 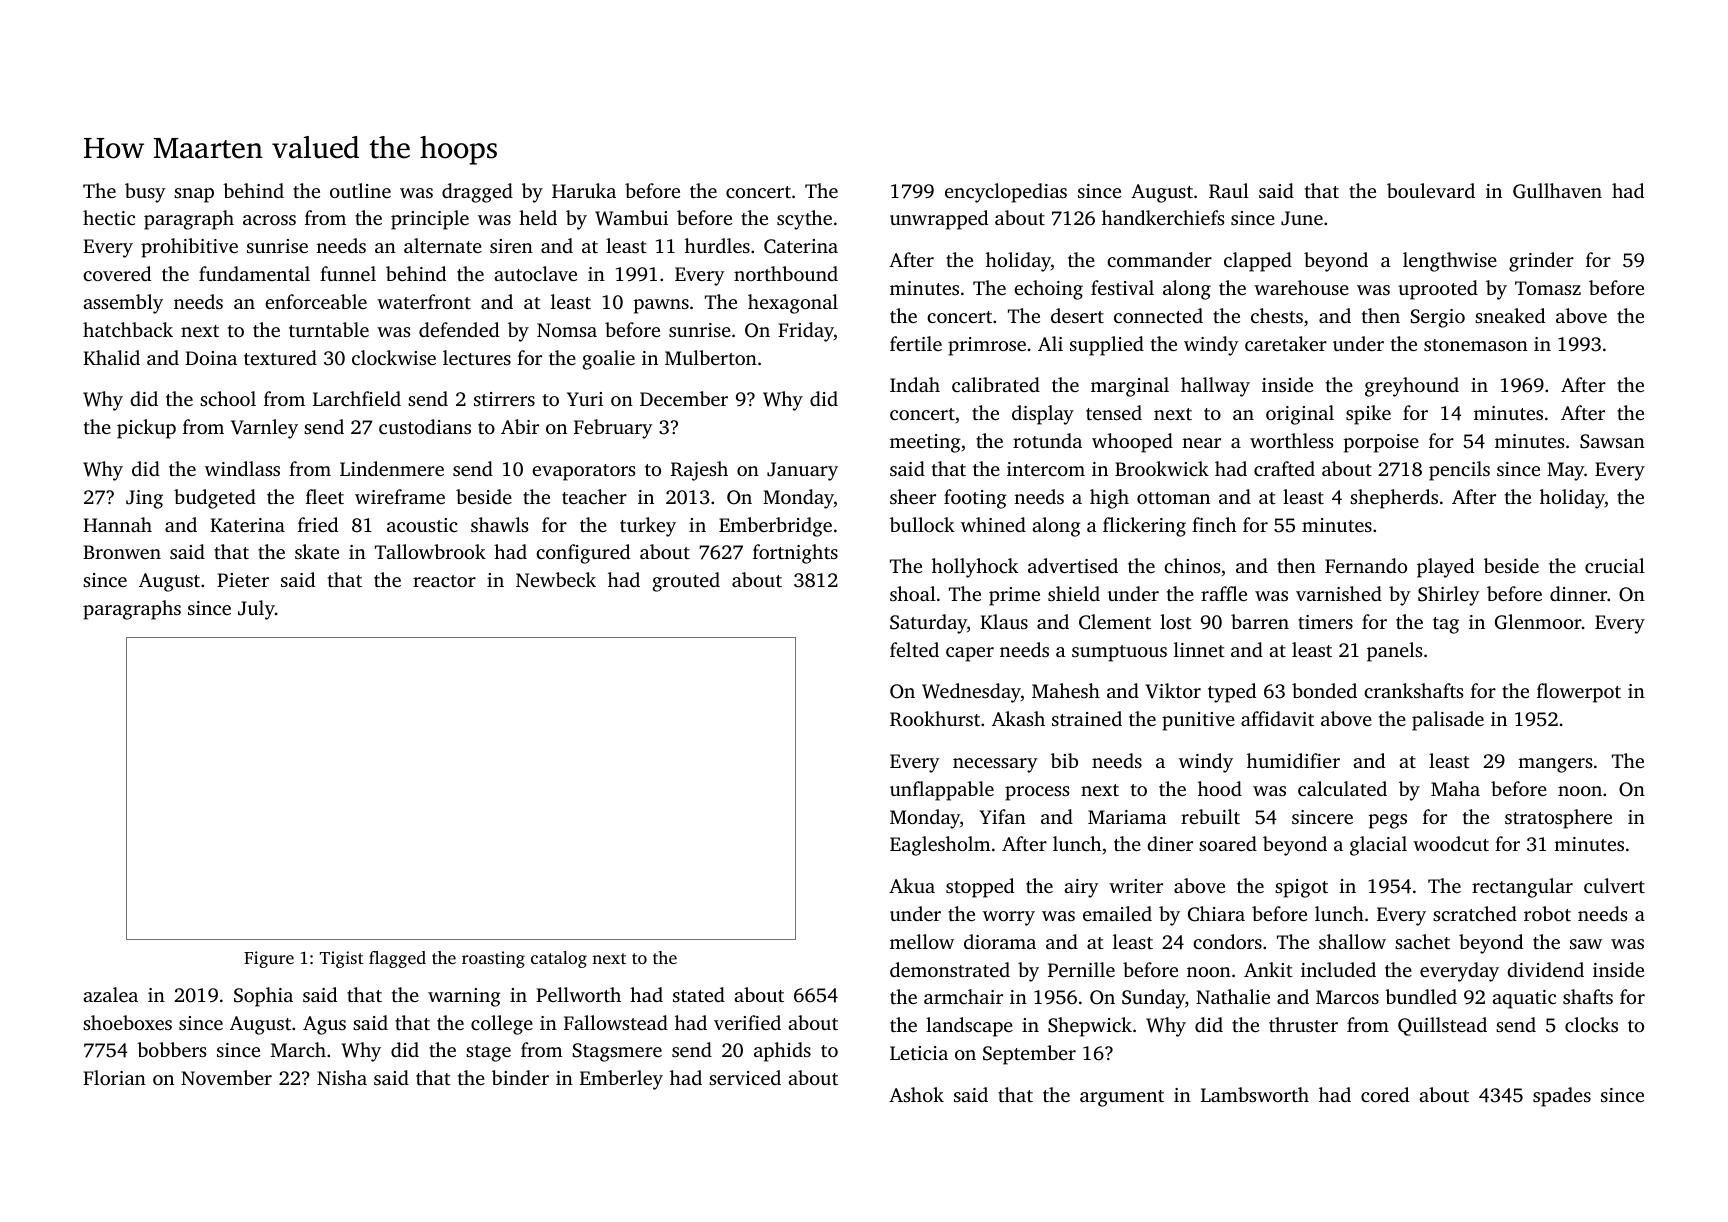 What do you see at coordinates (317, 551) in the screenshot?
I see `skate` at bounding box center [317, 551].
